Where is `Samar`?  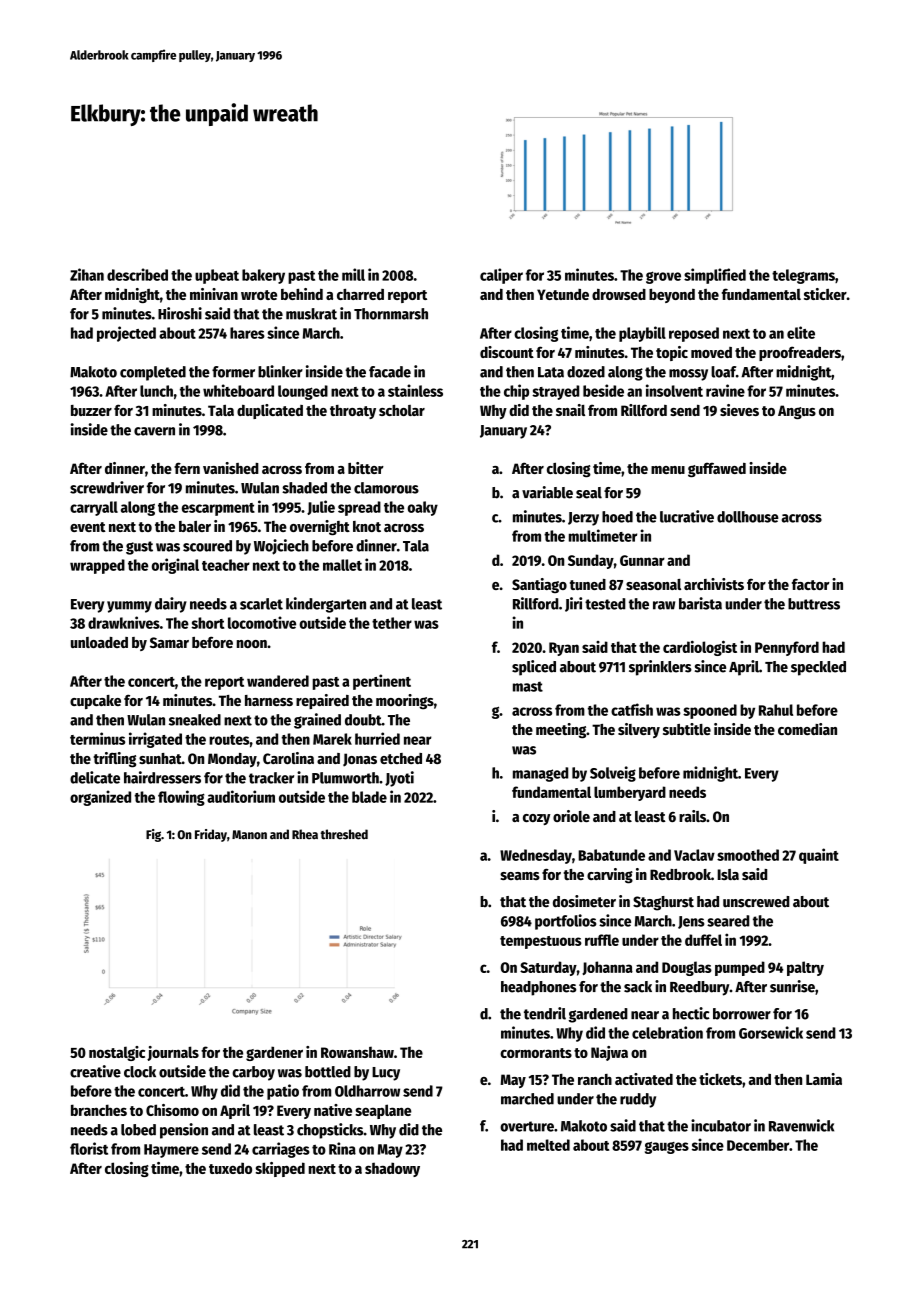 Samar is located at coordinates (169, 642).
